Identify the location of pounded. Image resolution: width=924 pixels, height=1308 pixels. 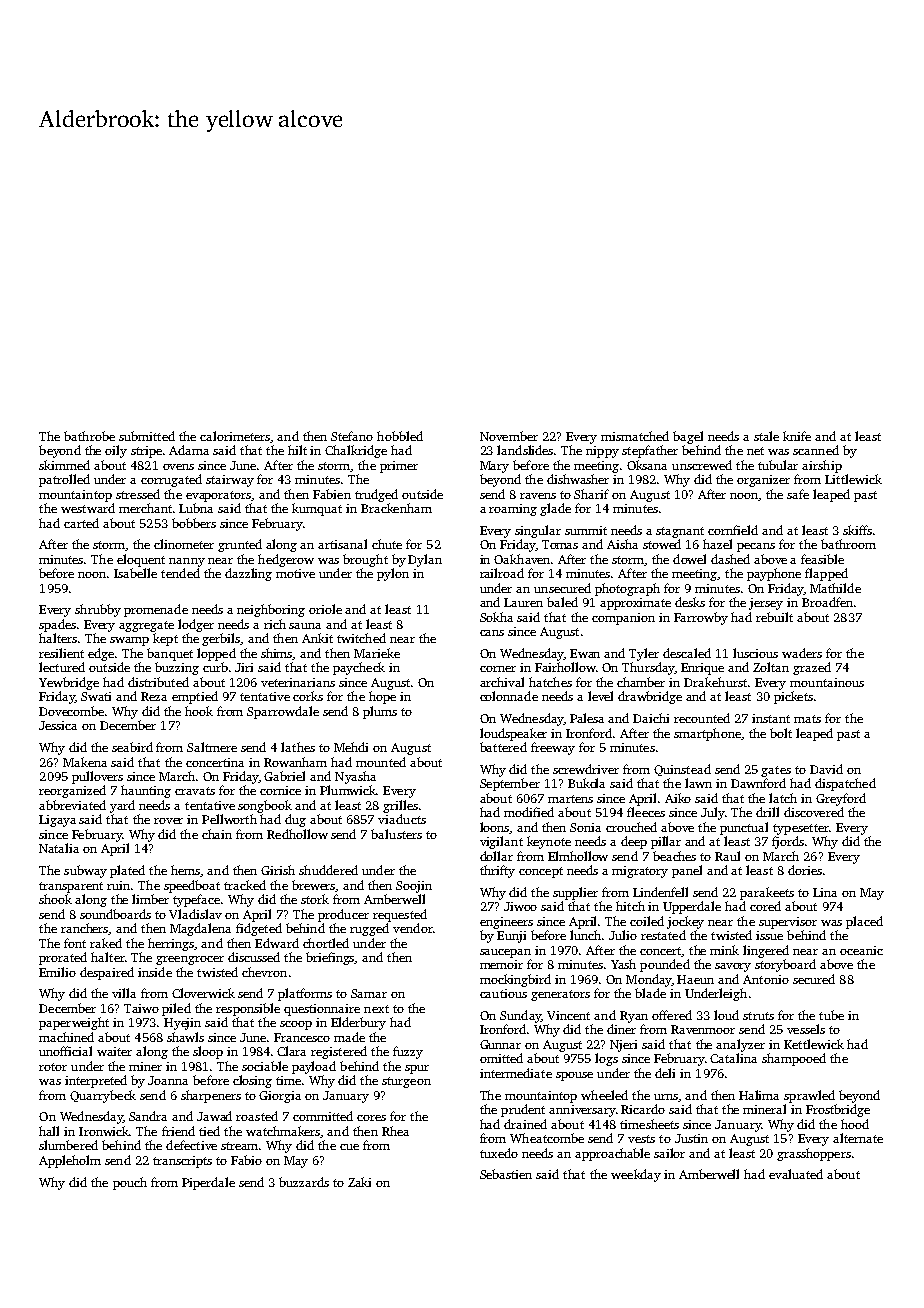
(665, 965).
